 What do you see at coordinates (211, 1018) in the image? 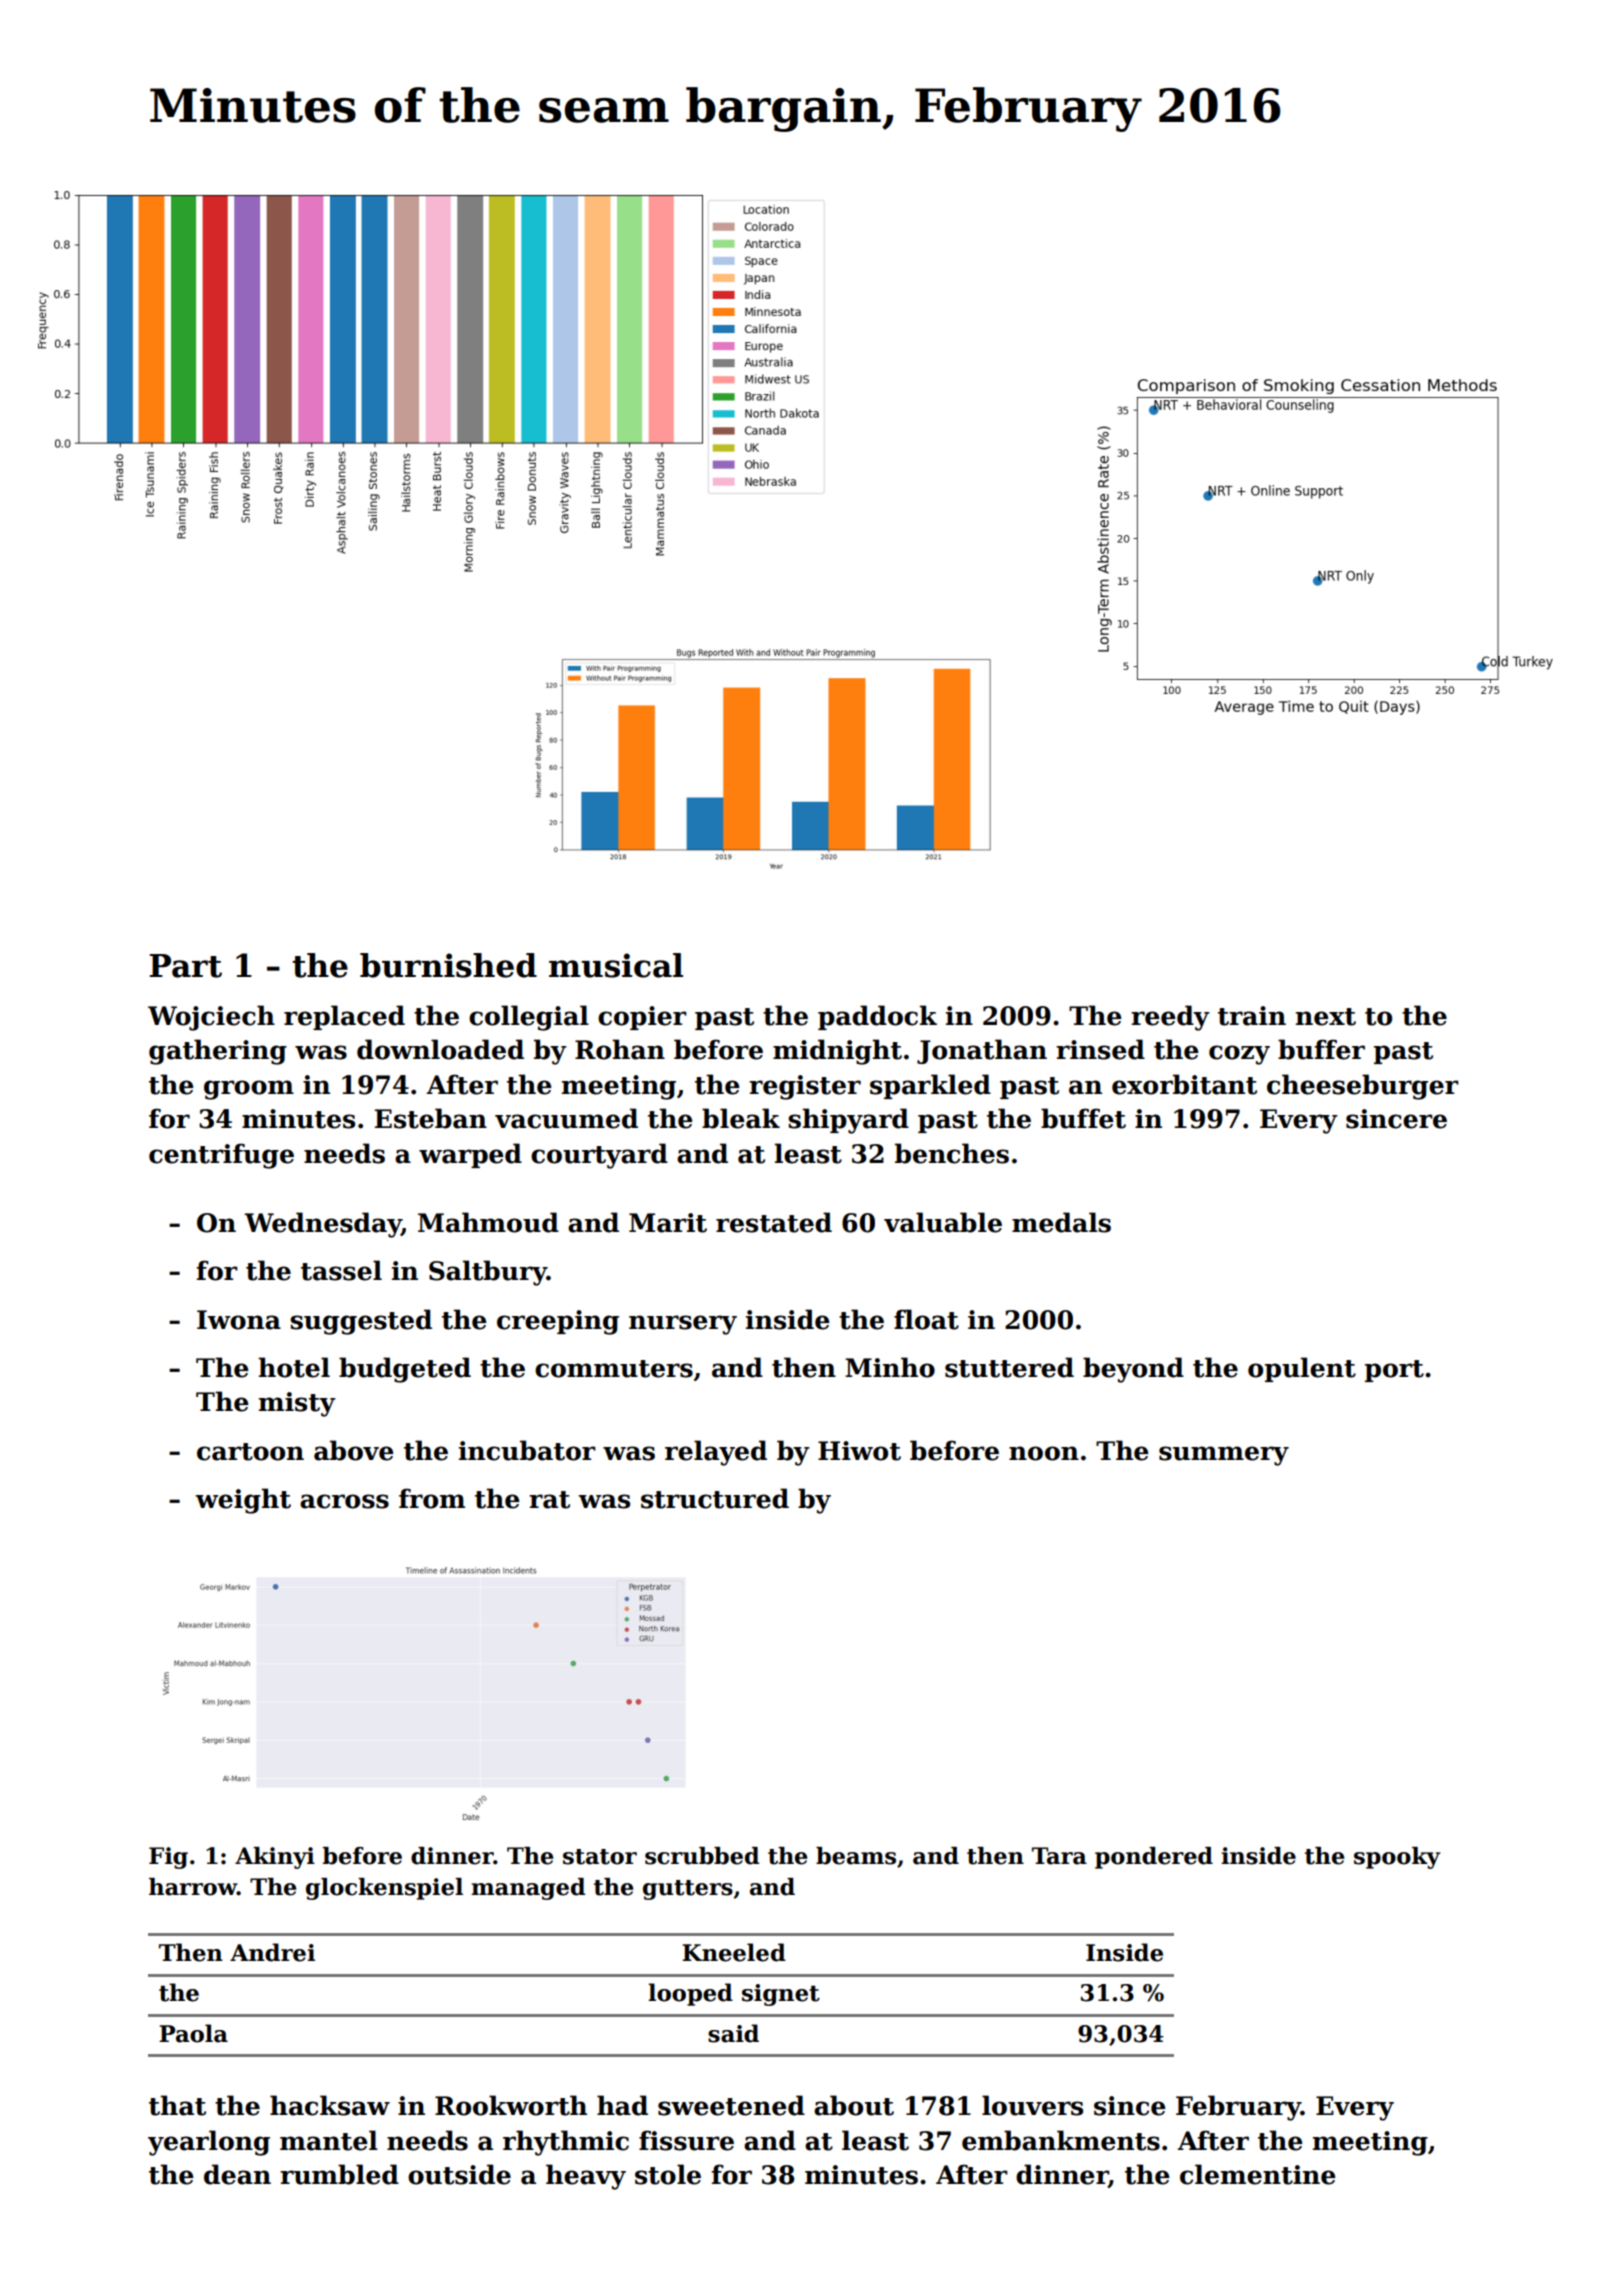
I see `Wojciech` at bounding box center [211, 1018].
